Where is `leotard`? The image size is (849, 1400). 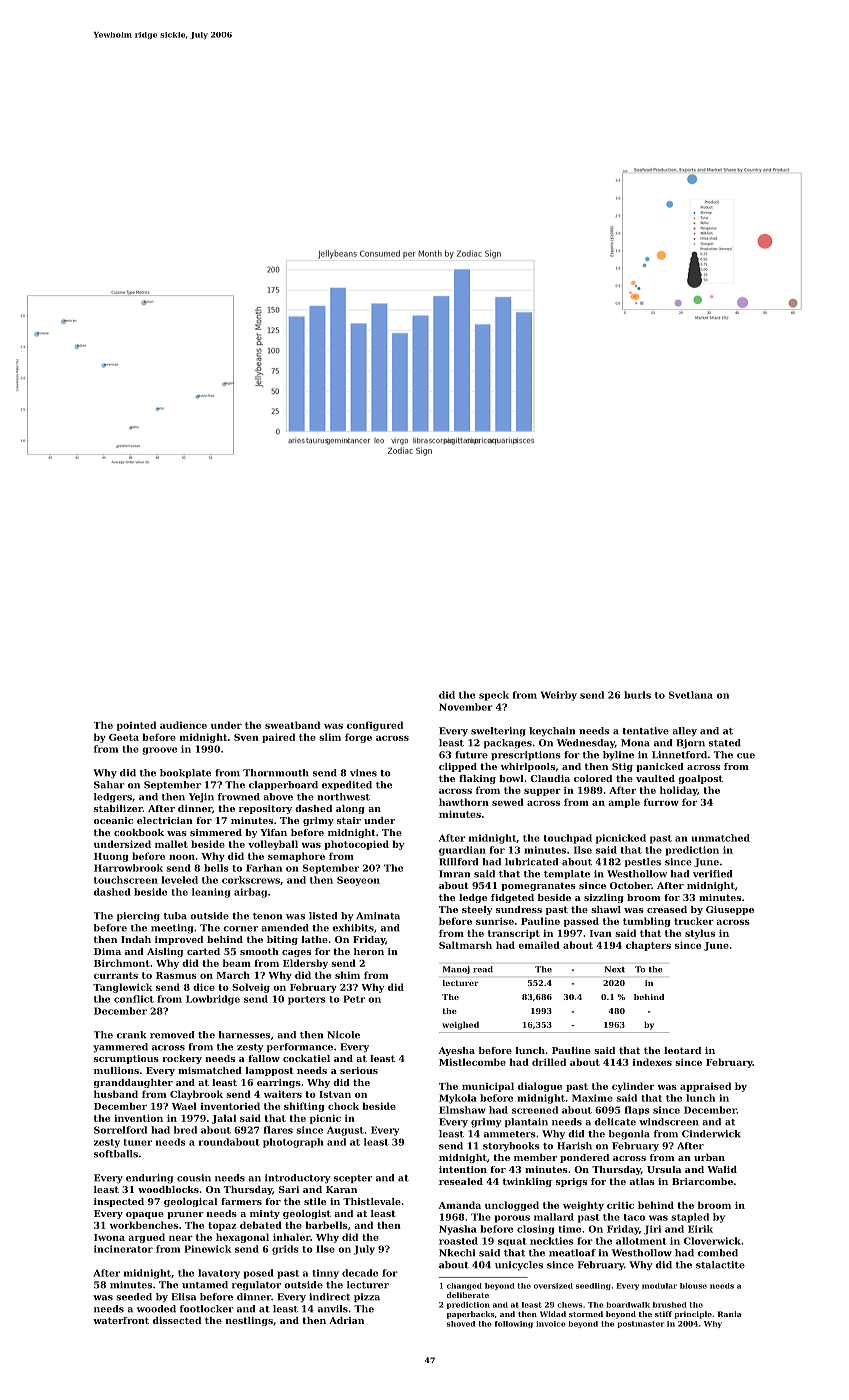 leotard is located at coordinates (682, 1050).
